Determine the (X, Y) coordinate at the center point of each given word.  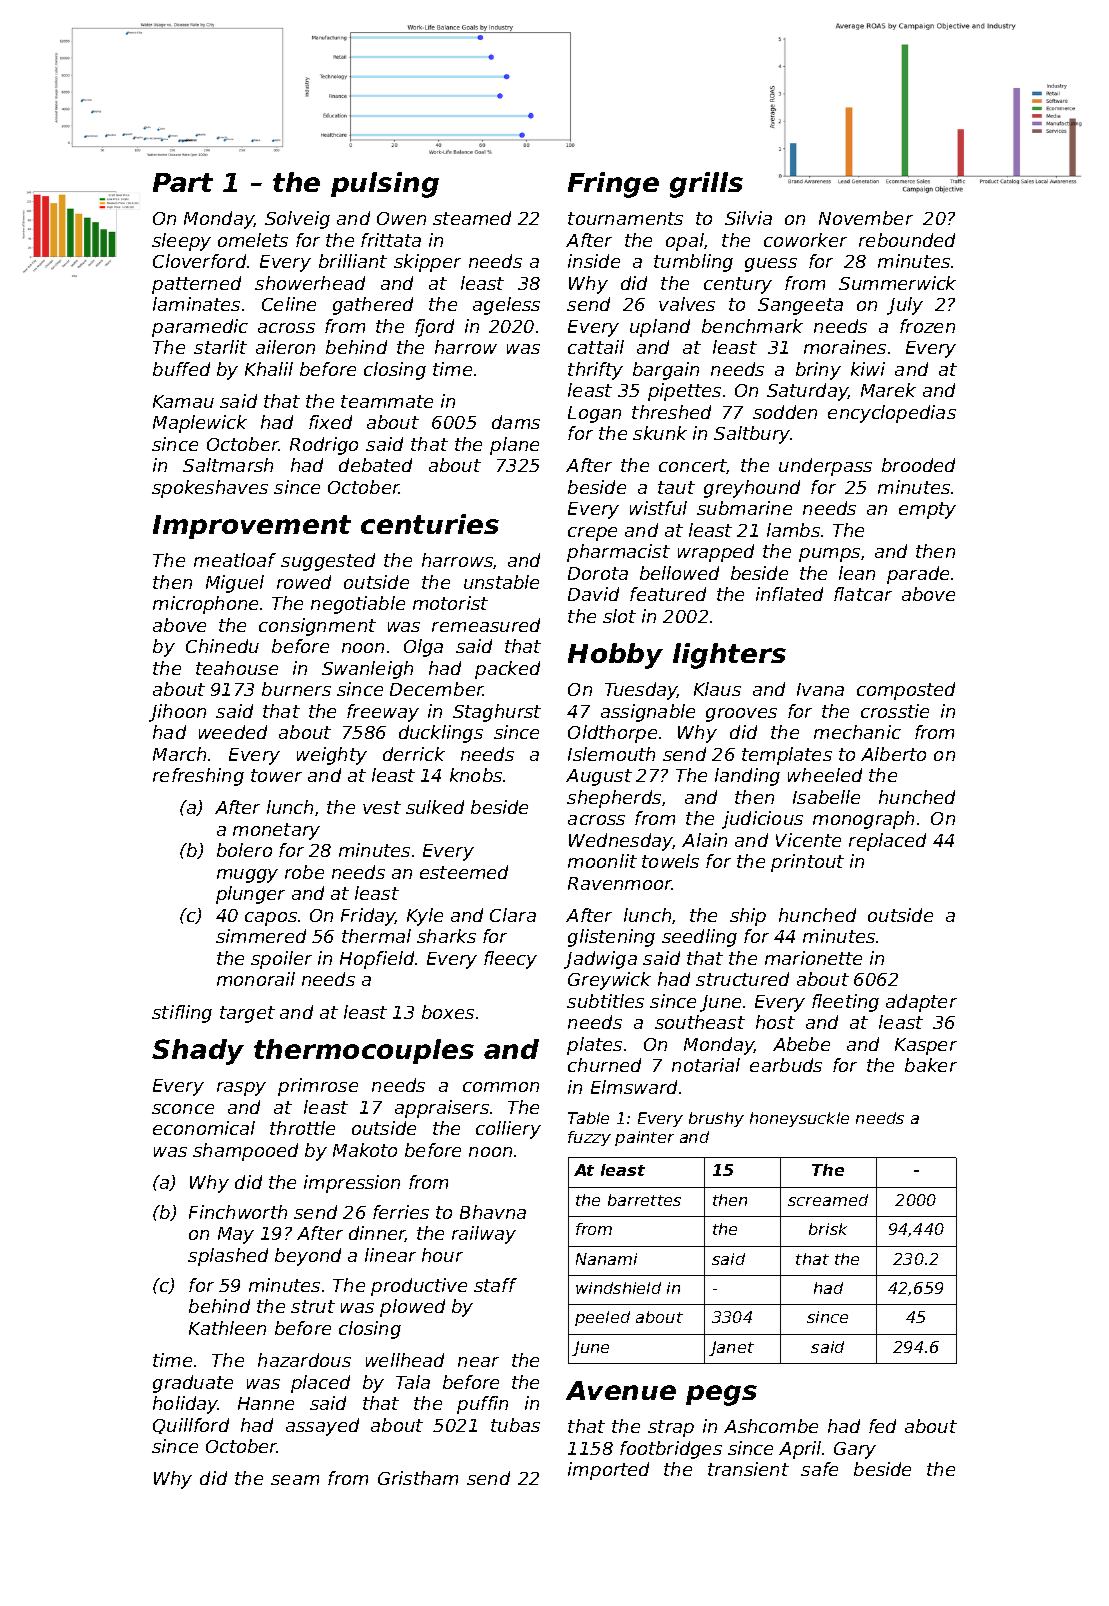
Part (183, 182)
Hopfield (377, 960)
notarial (706, 1065)
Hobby (615, 656)
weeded (233, 732)
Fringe (613, 185)
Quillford (191, 1426)
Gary (855, 1450)
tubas (515, 1425)
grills (706, 185)
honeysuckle (799, 1119)
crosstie (895, 711)
